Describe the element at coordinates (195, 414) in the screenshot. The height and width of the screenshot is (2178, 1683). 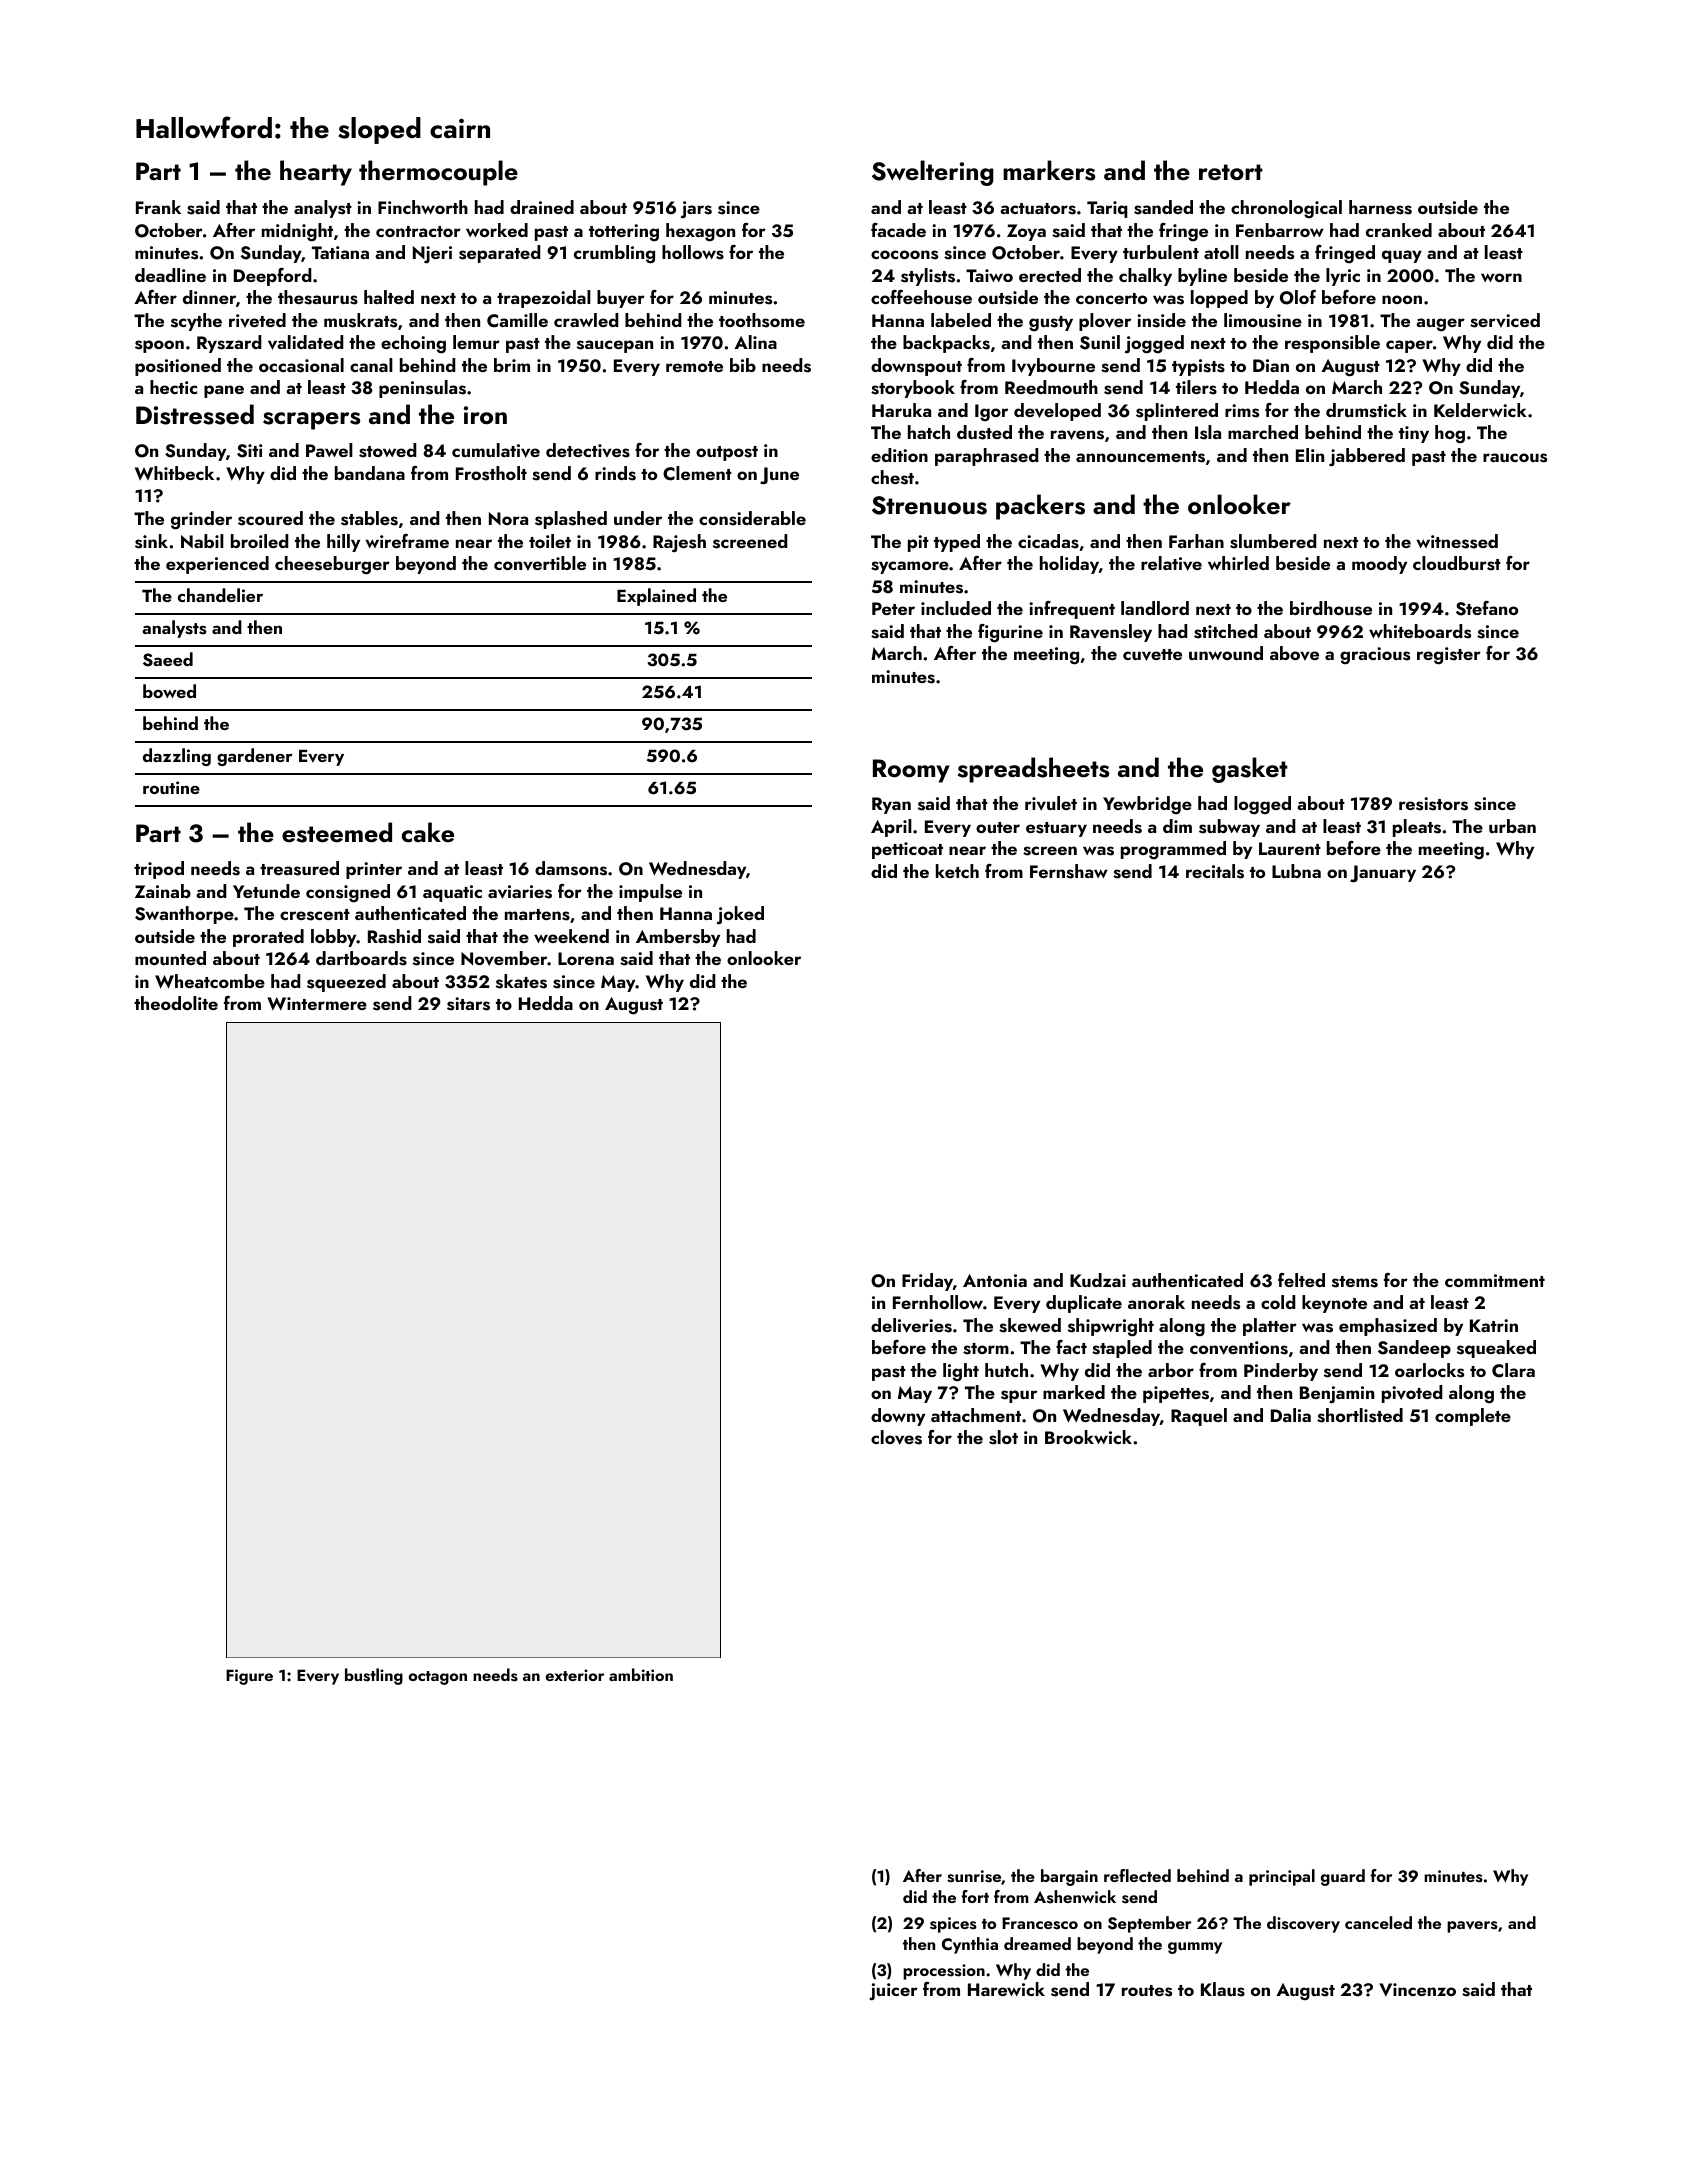
I see `Distressed` at that location.
